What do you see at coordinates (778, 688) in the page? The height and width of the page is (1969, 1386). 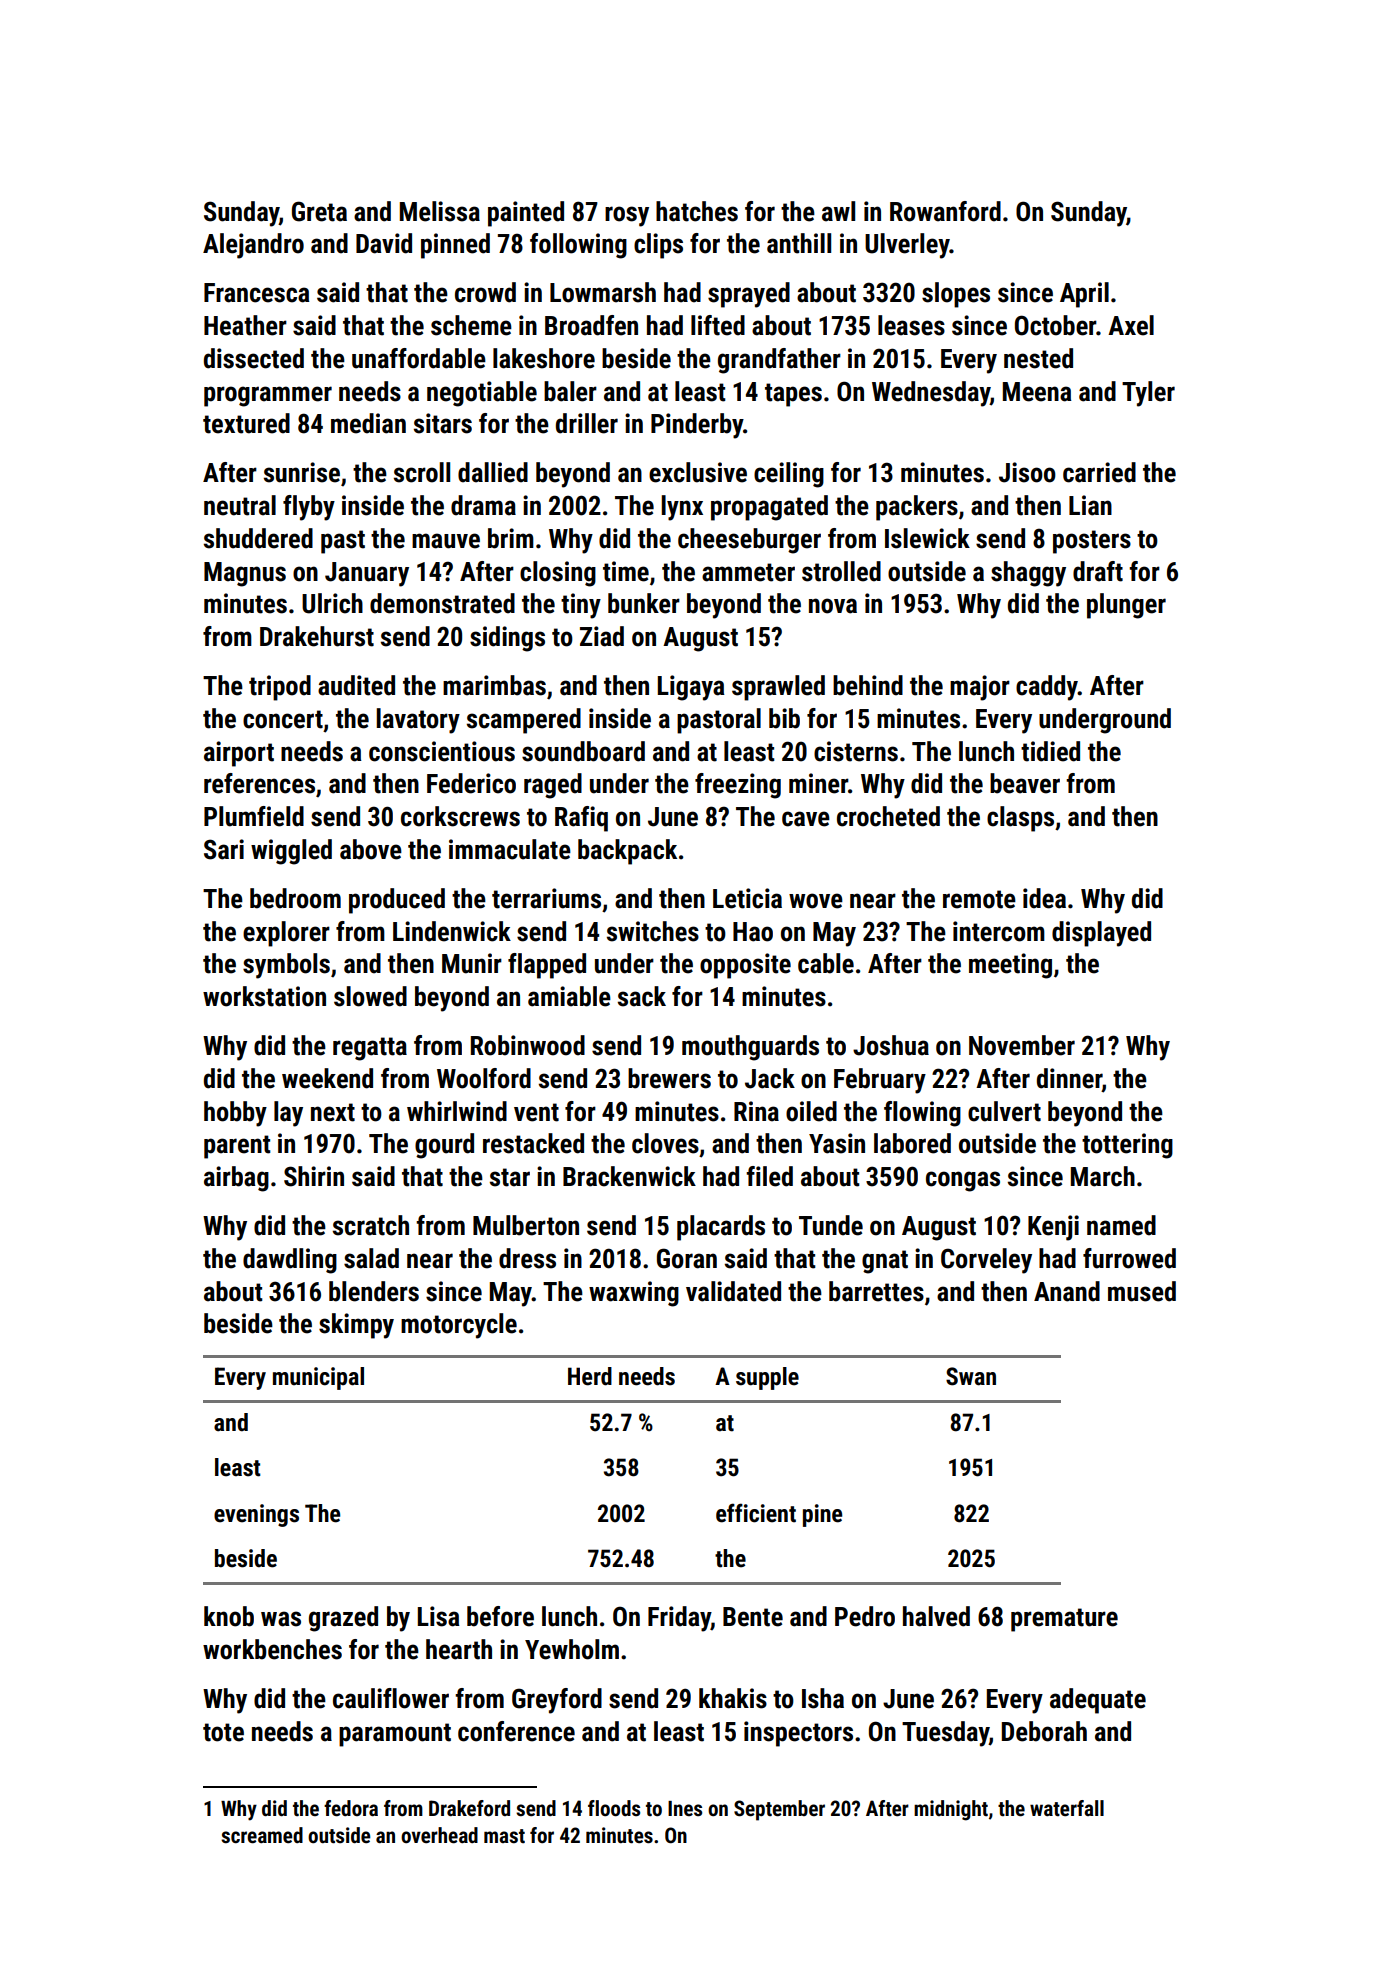 I see `sprawled` at bounding box center [778, 688].
